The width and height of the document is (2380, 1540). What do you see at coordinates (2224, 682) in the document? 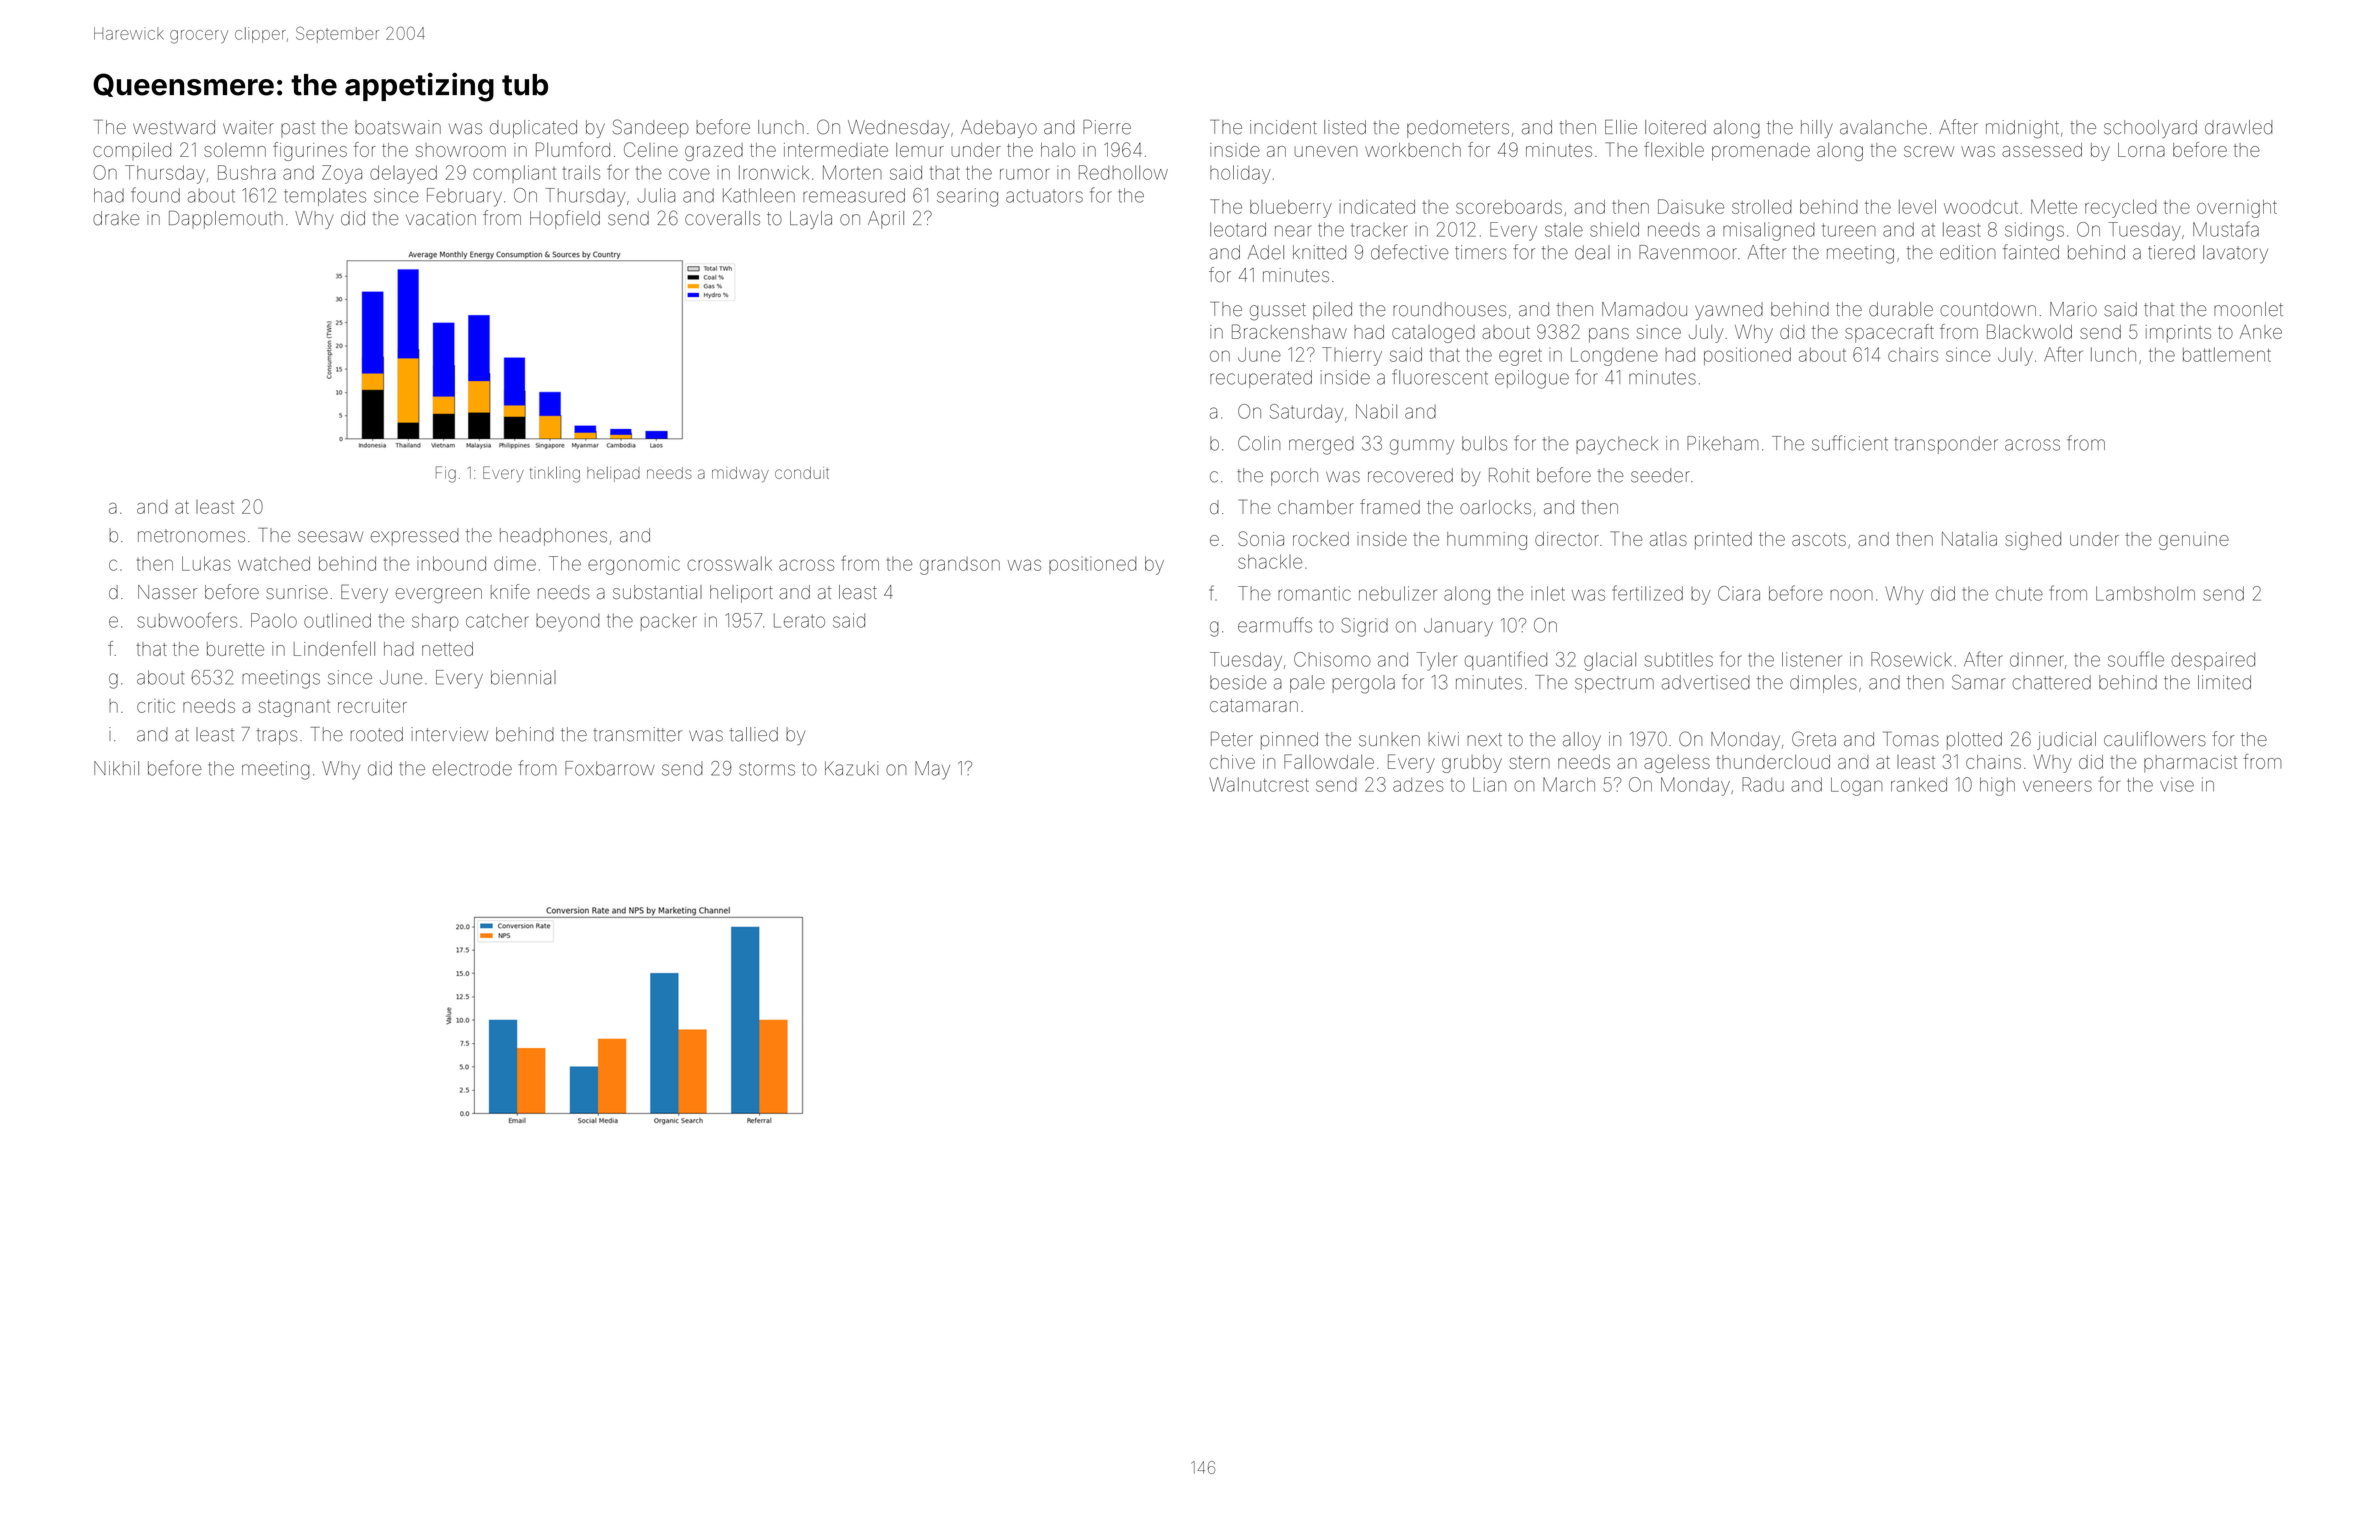
I see `limited` at bounding box center [2224, 682].
